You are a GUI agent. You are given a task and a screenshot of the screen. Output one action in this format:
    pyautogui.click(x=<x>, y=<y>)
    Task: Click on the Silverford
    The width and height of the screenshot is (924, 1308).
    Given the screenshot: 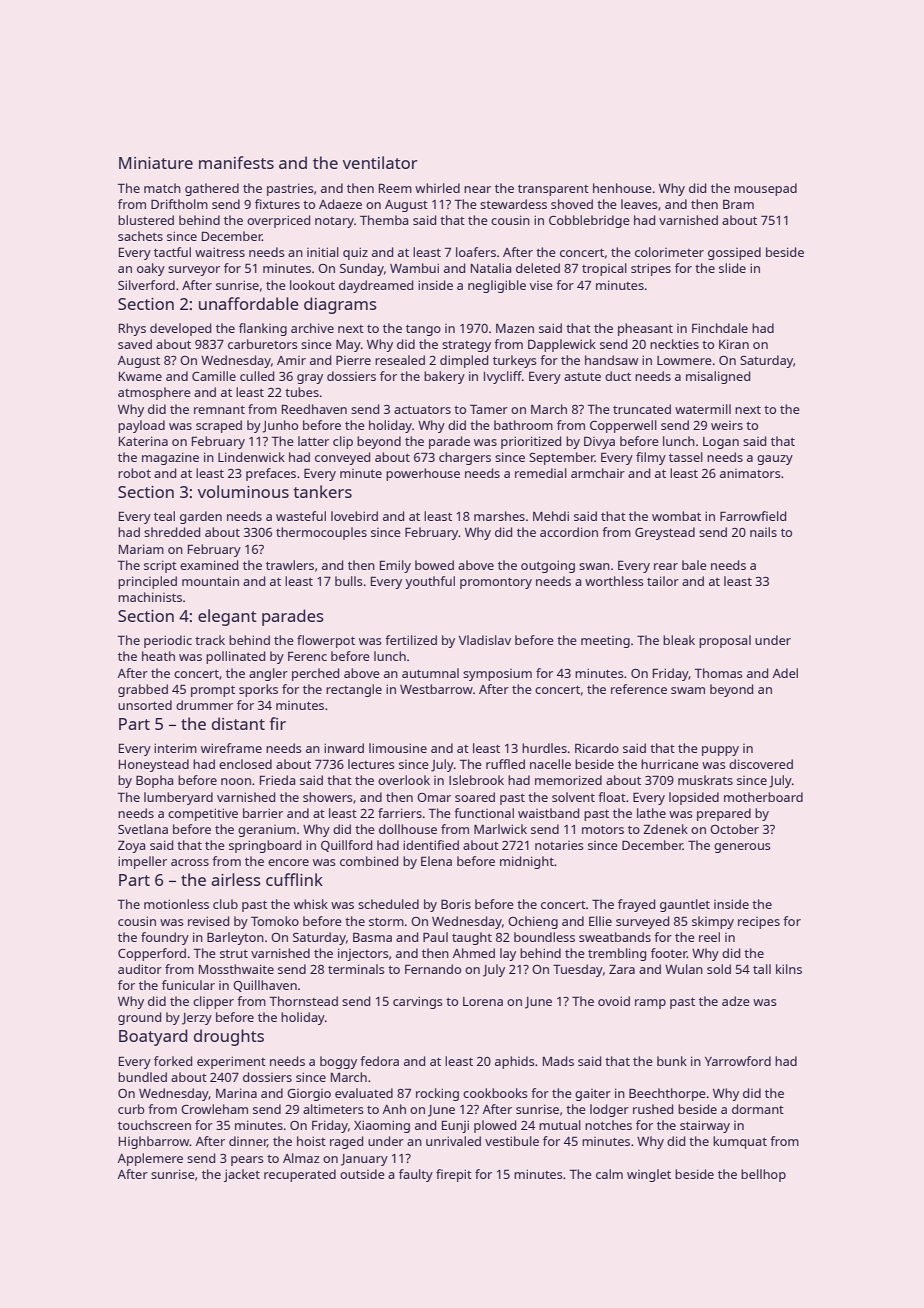 What is the action you would take?
    pyautogui.click(x=146, y=285)
